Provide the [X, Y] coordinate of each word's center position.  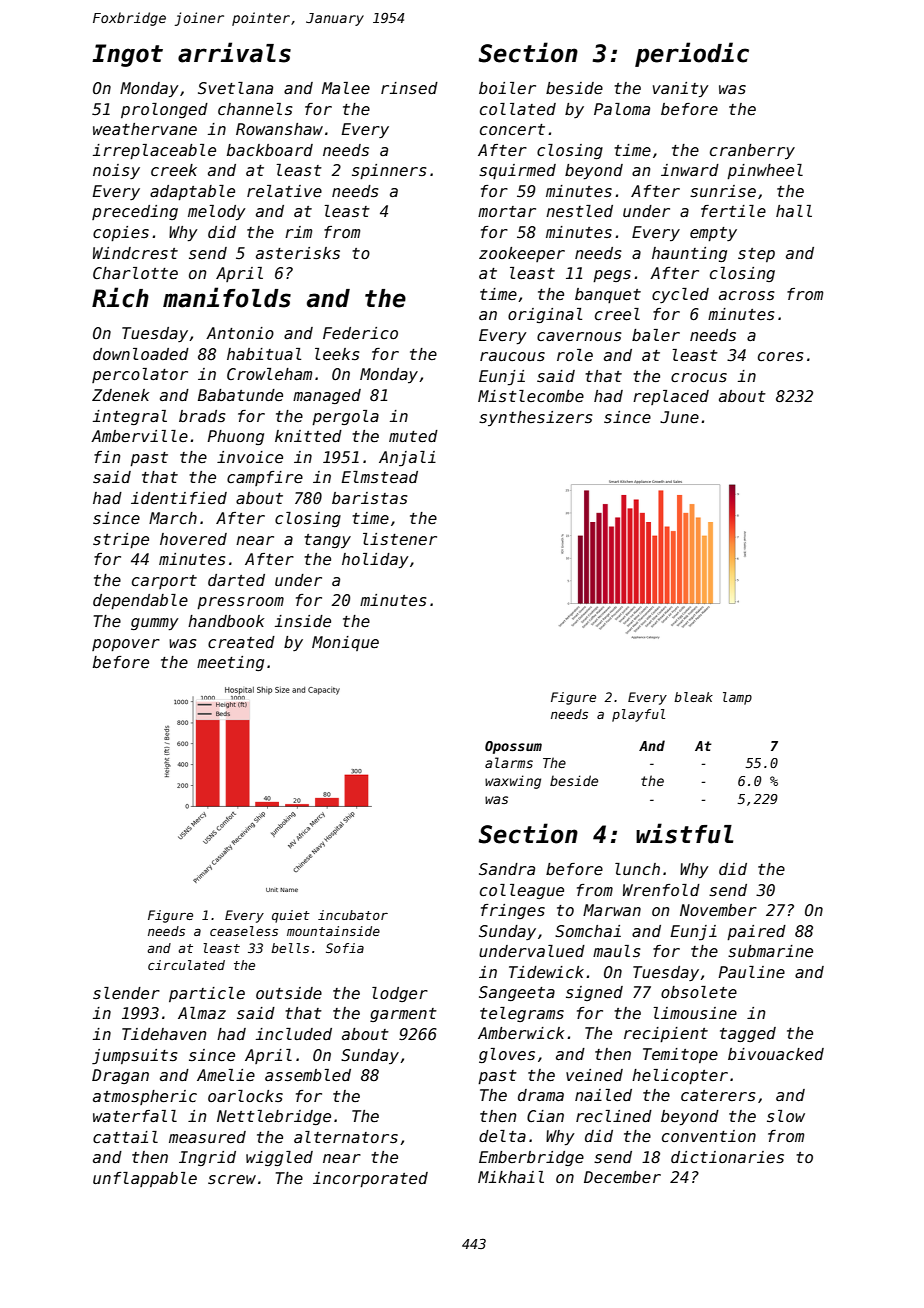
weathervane [145, 129]
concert [512, 129]
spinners [389, 171]
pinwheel [765, 171]
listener [400, 539]
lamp [737, 698]
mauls [617, 951]
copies [121, 233]
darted [236, 580]
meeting [230, 663]
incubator [353, 915]
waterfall [135, 1116]
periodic [692, 54]
